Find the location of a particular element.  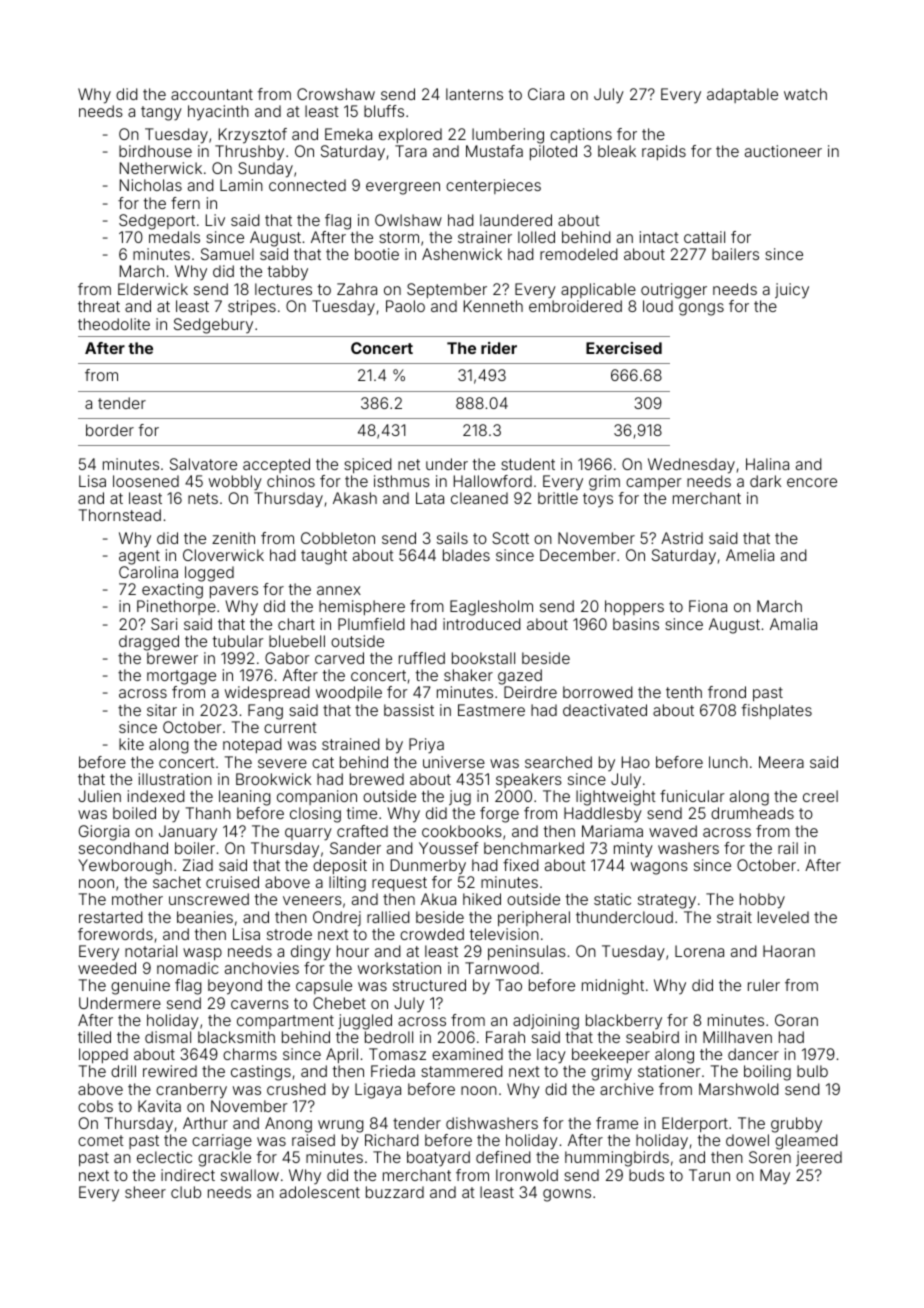

border is located at coordinates (110, 430).
